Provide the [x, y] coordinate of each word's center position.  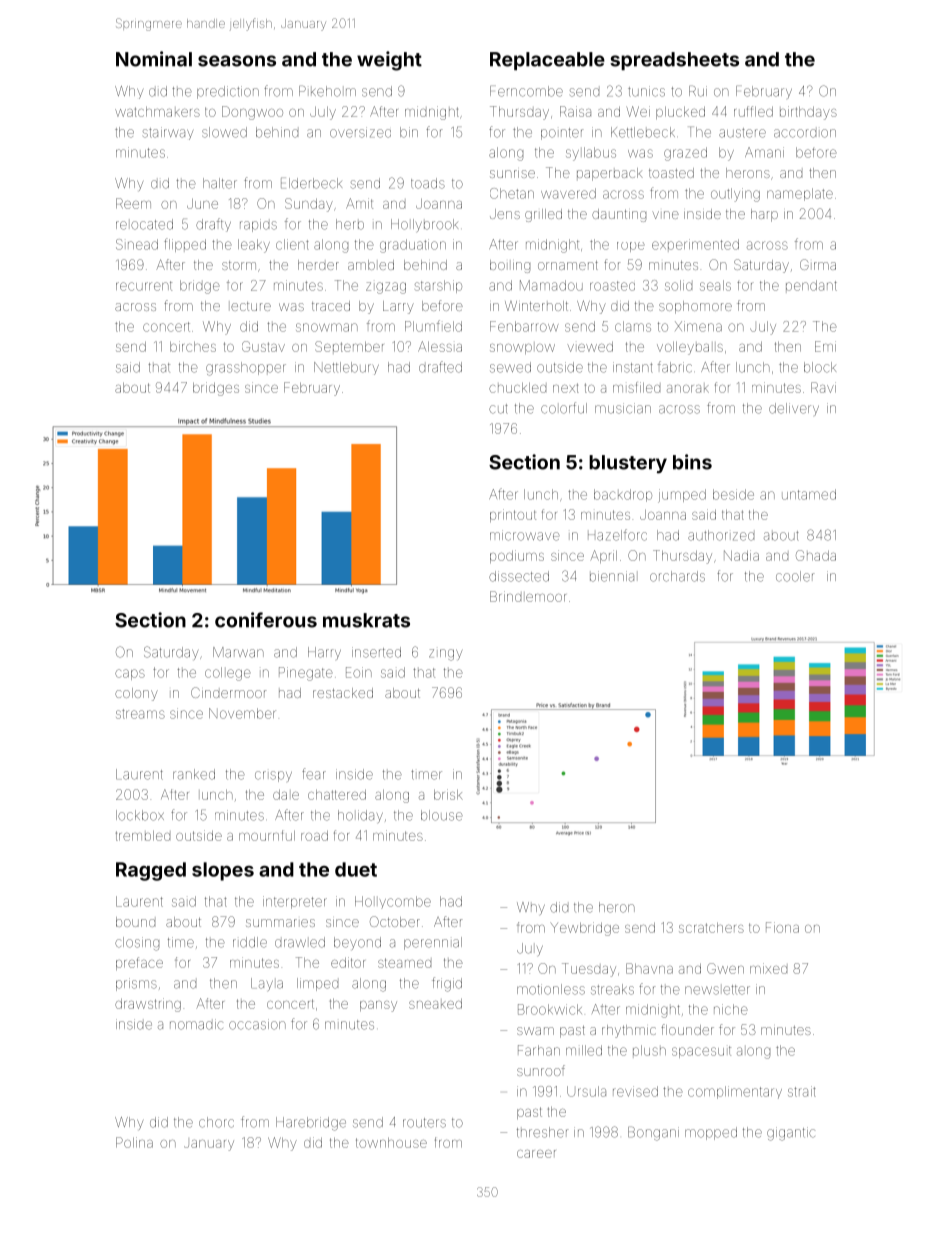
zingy [445, 655]
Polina [134, 1142]
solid [678, 285]
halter [220, 183]
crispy [273, 776]
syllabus [591, 154]
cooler [795, 576]
